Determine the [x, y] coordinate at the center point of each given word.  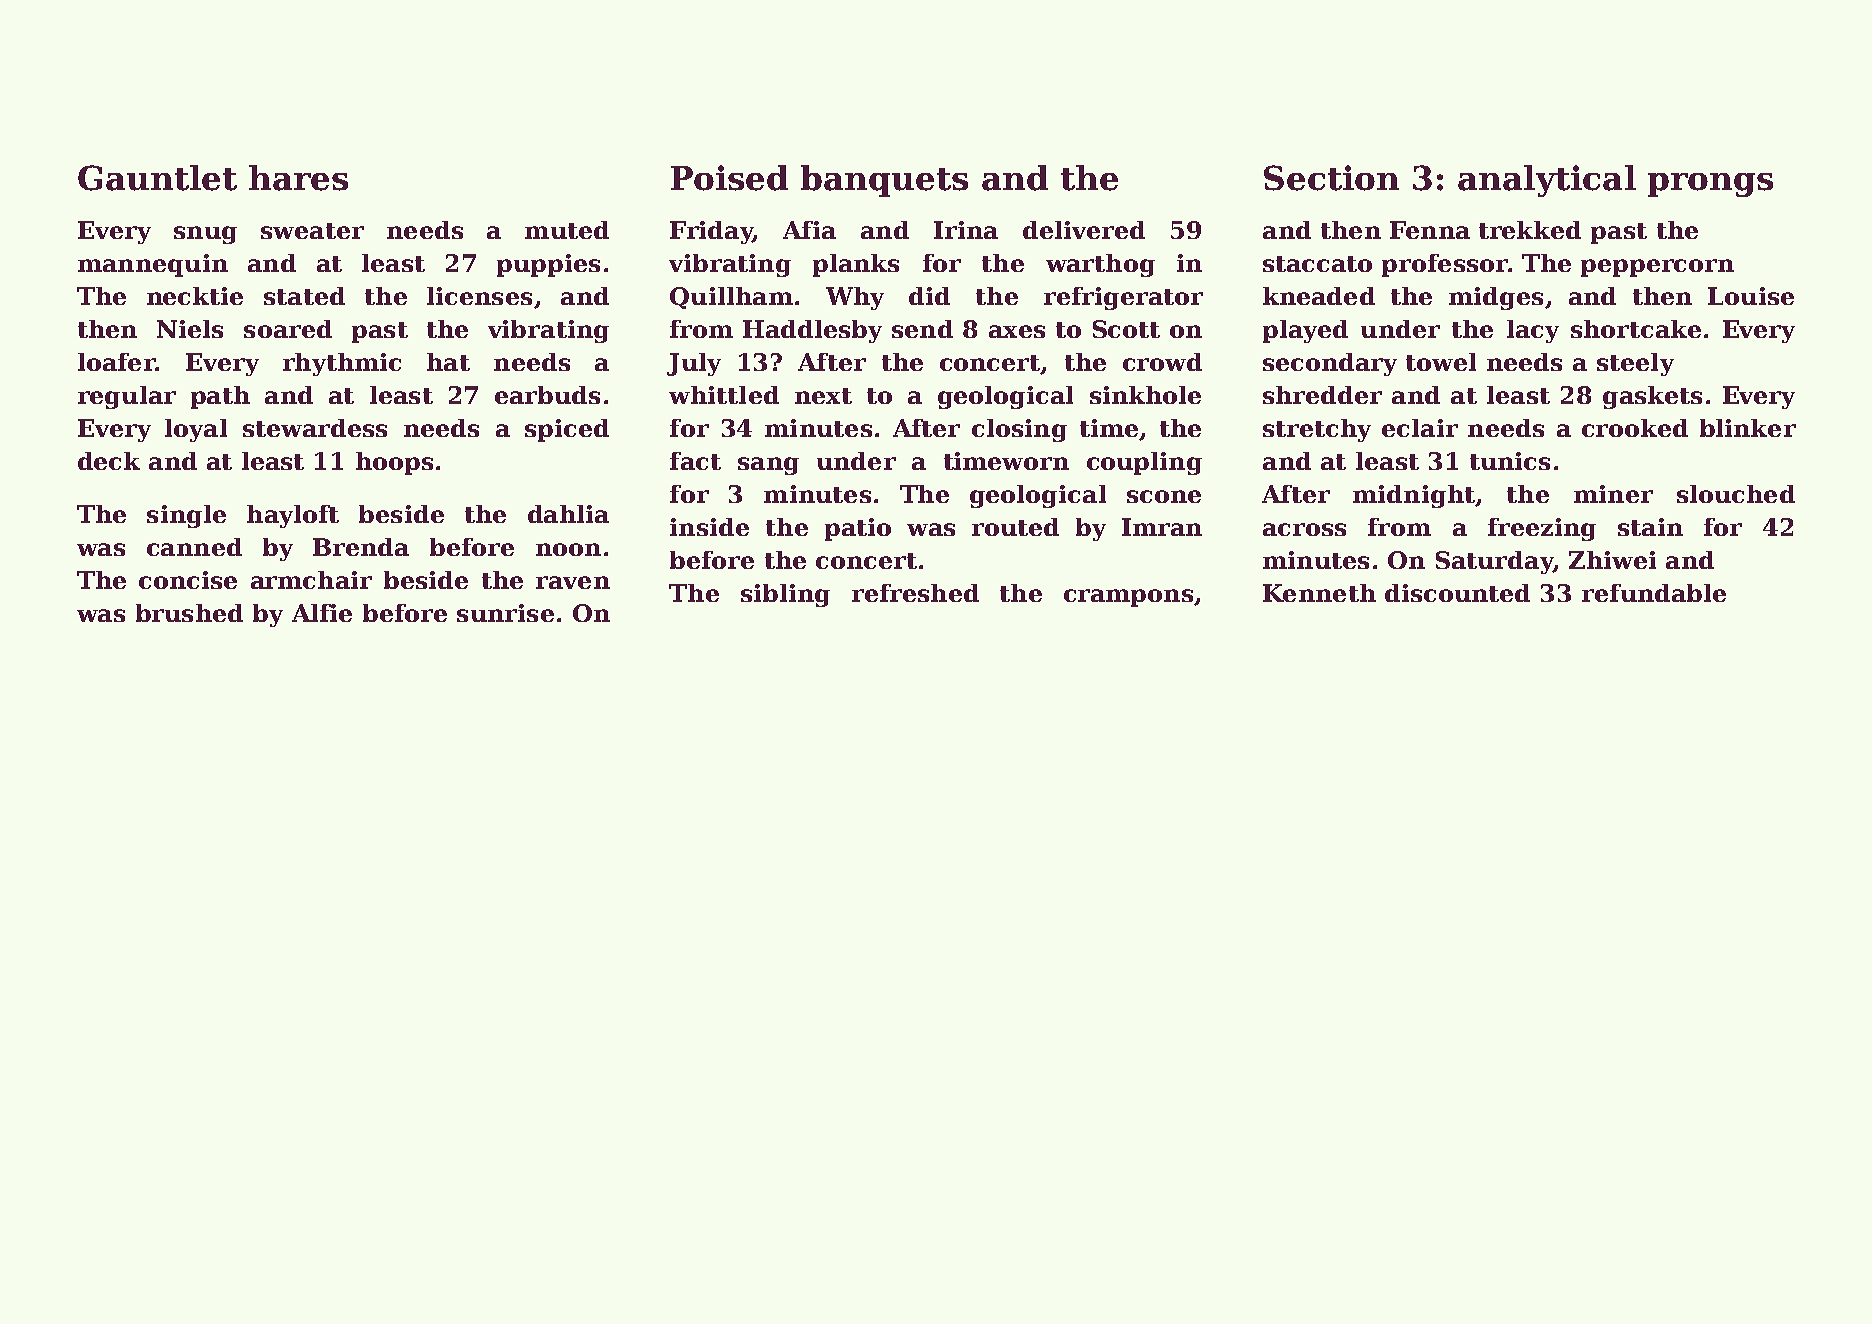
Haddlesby [812, 331]
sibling [785, 595]
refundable [1654, 593]
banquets [884, 181]
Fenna [1430, 230]
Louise [1751, 296]
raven [573, 582]
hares [298, 178]
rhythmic [342, 364]
